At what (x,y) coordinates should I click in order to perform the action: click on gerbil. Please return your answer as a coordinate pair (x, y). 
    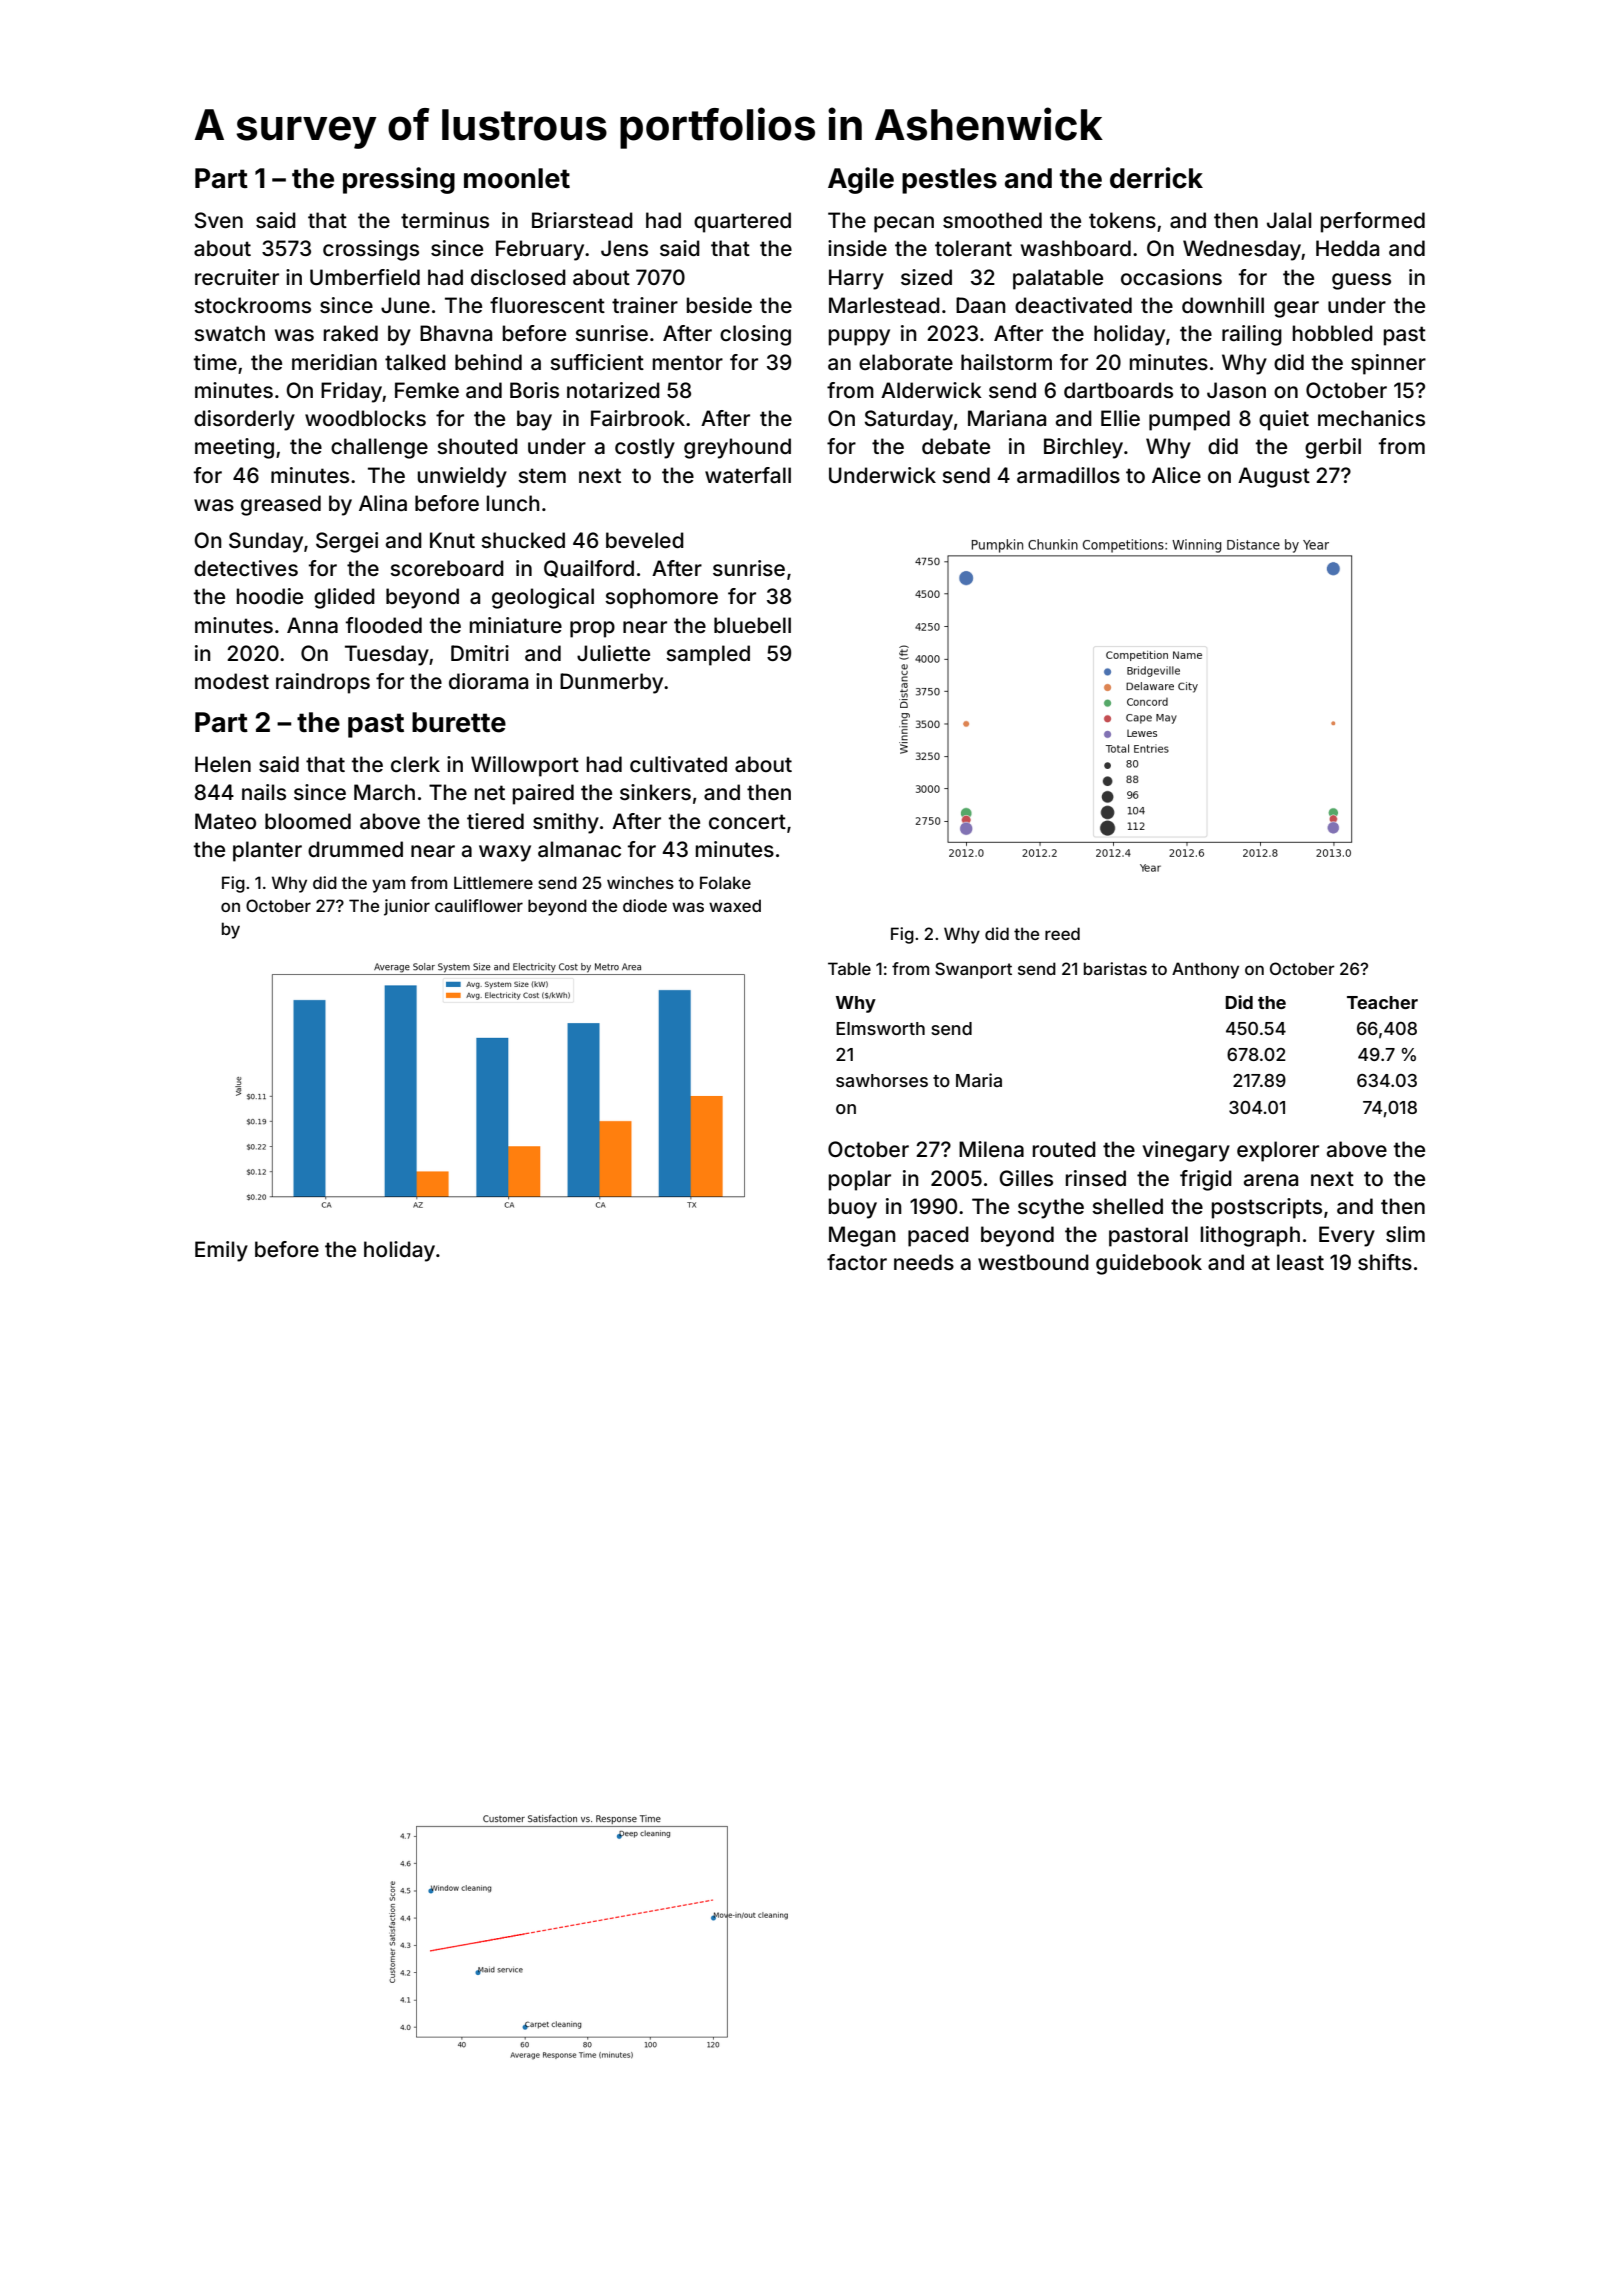
    Looking at the image, I should click on (1333, 448).
